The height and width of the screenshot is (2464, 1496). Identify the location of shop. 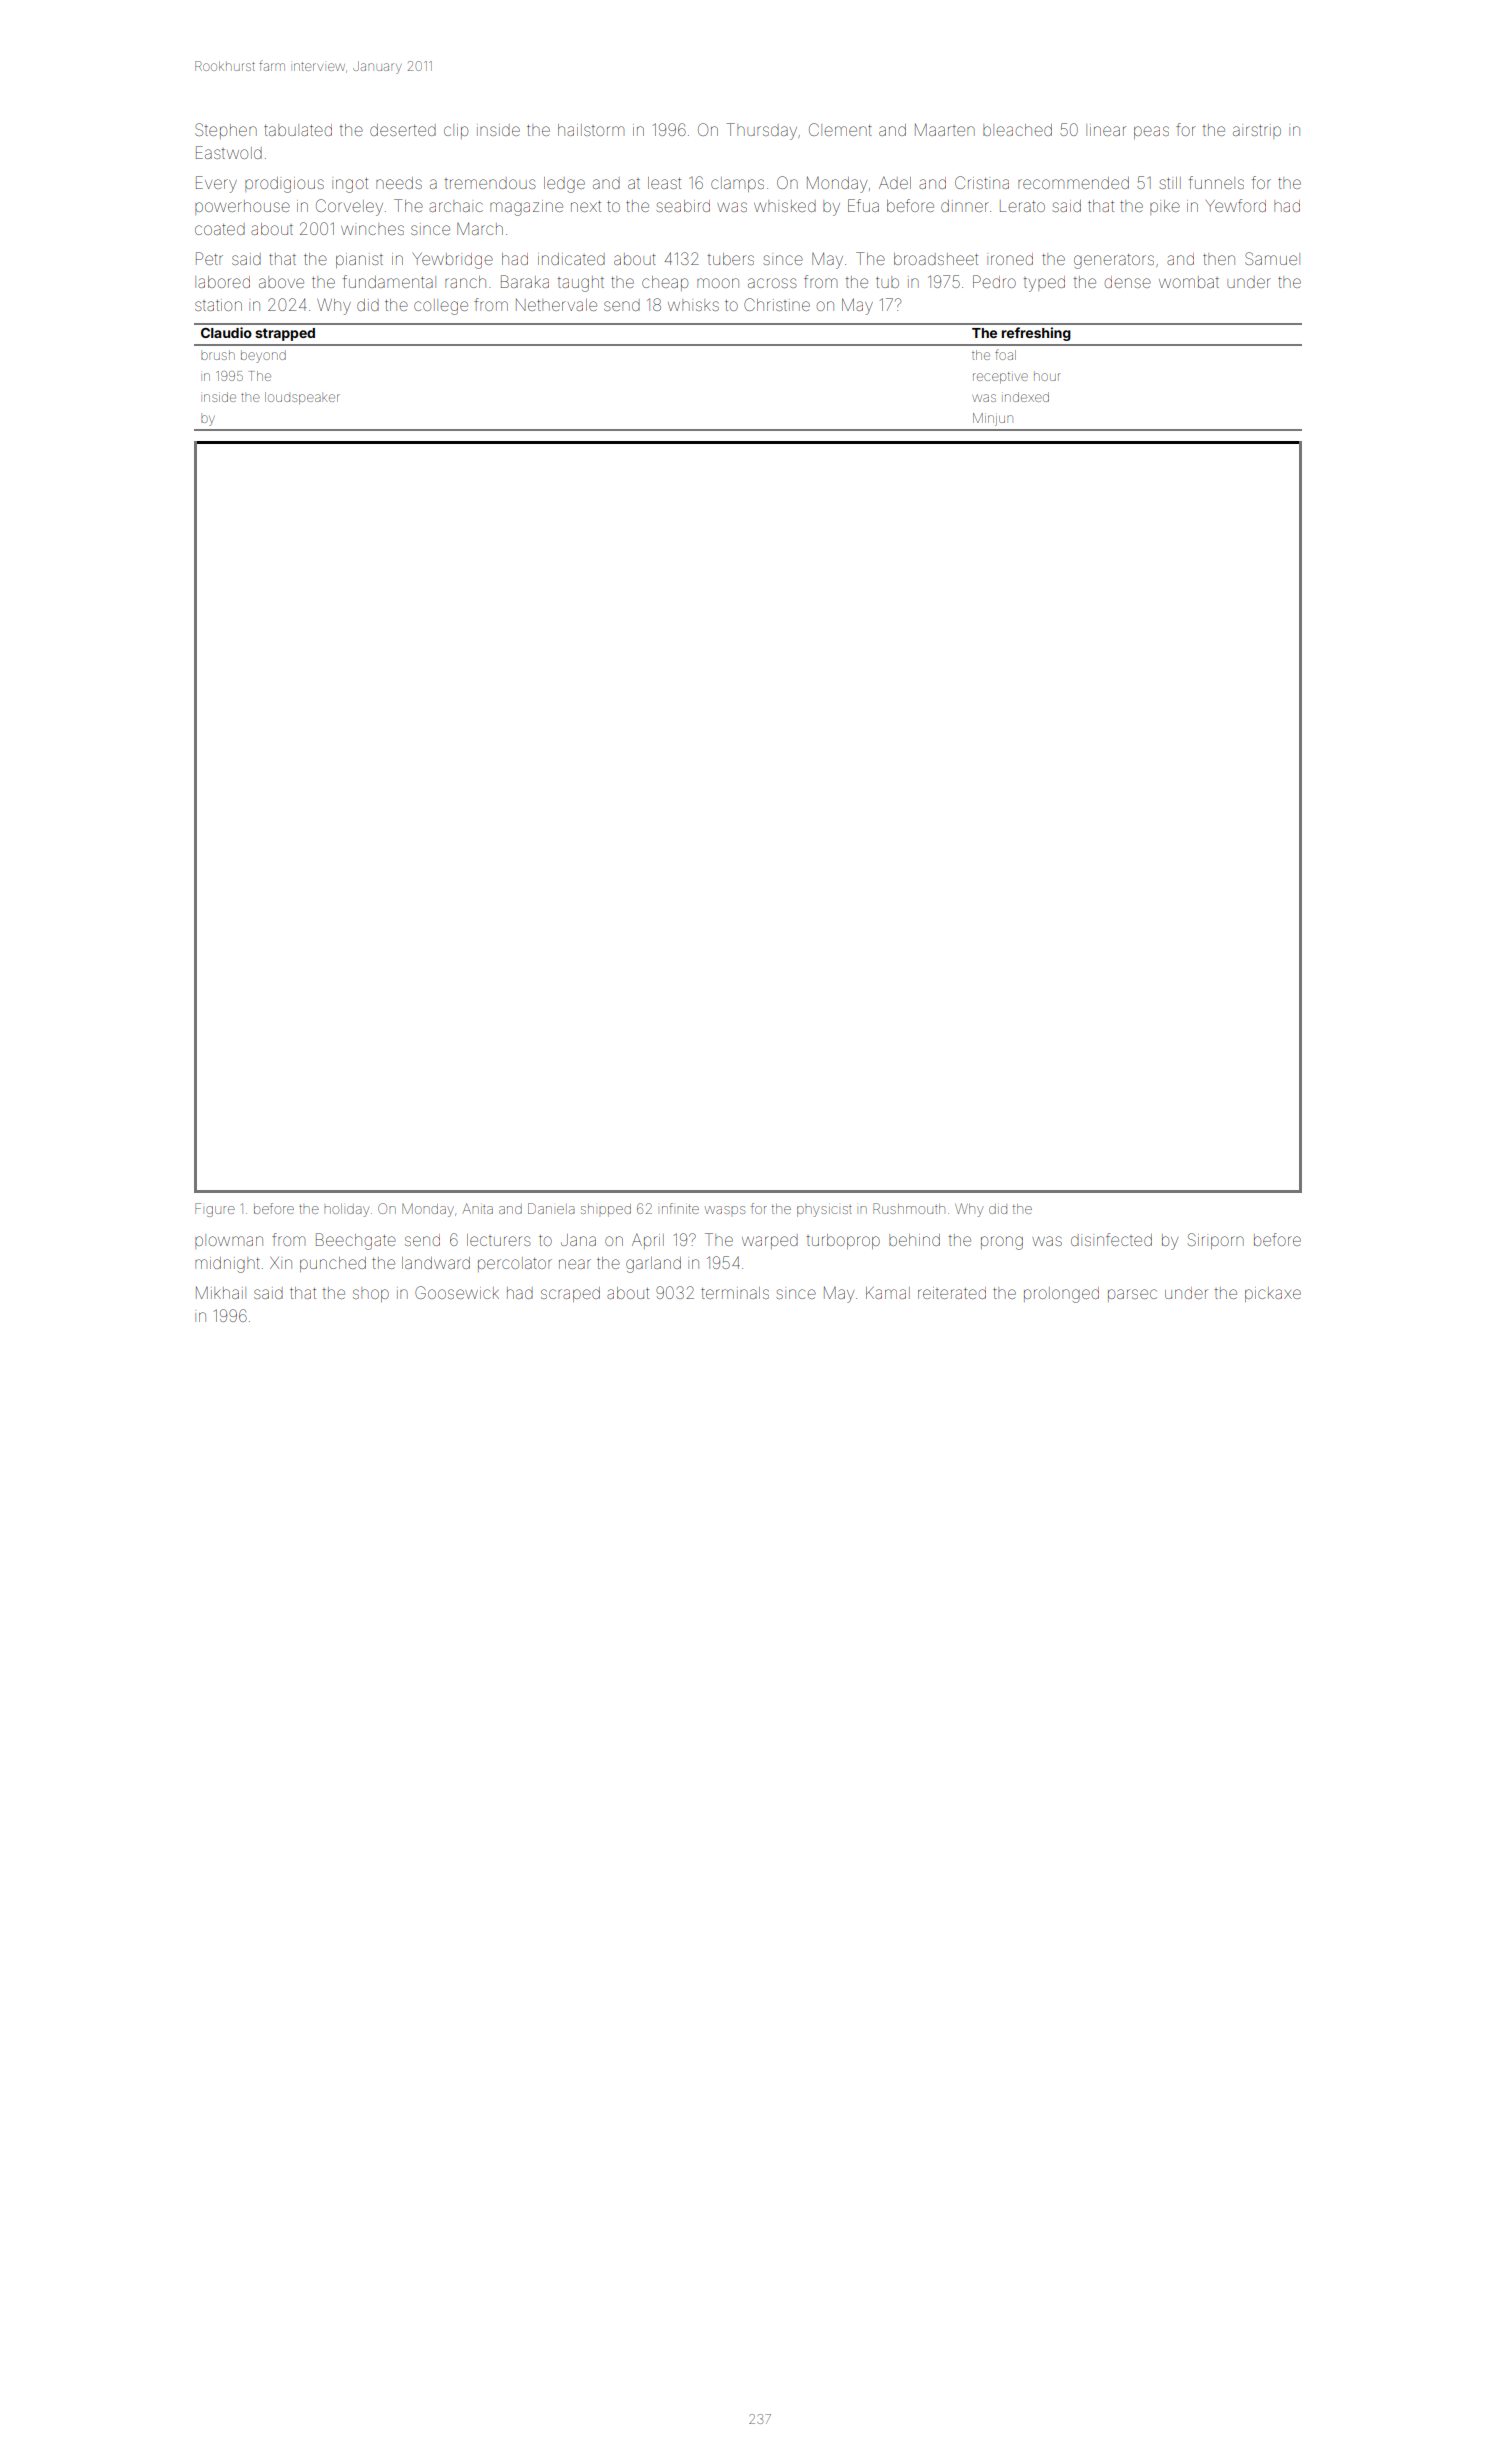
(371, 1294).
